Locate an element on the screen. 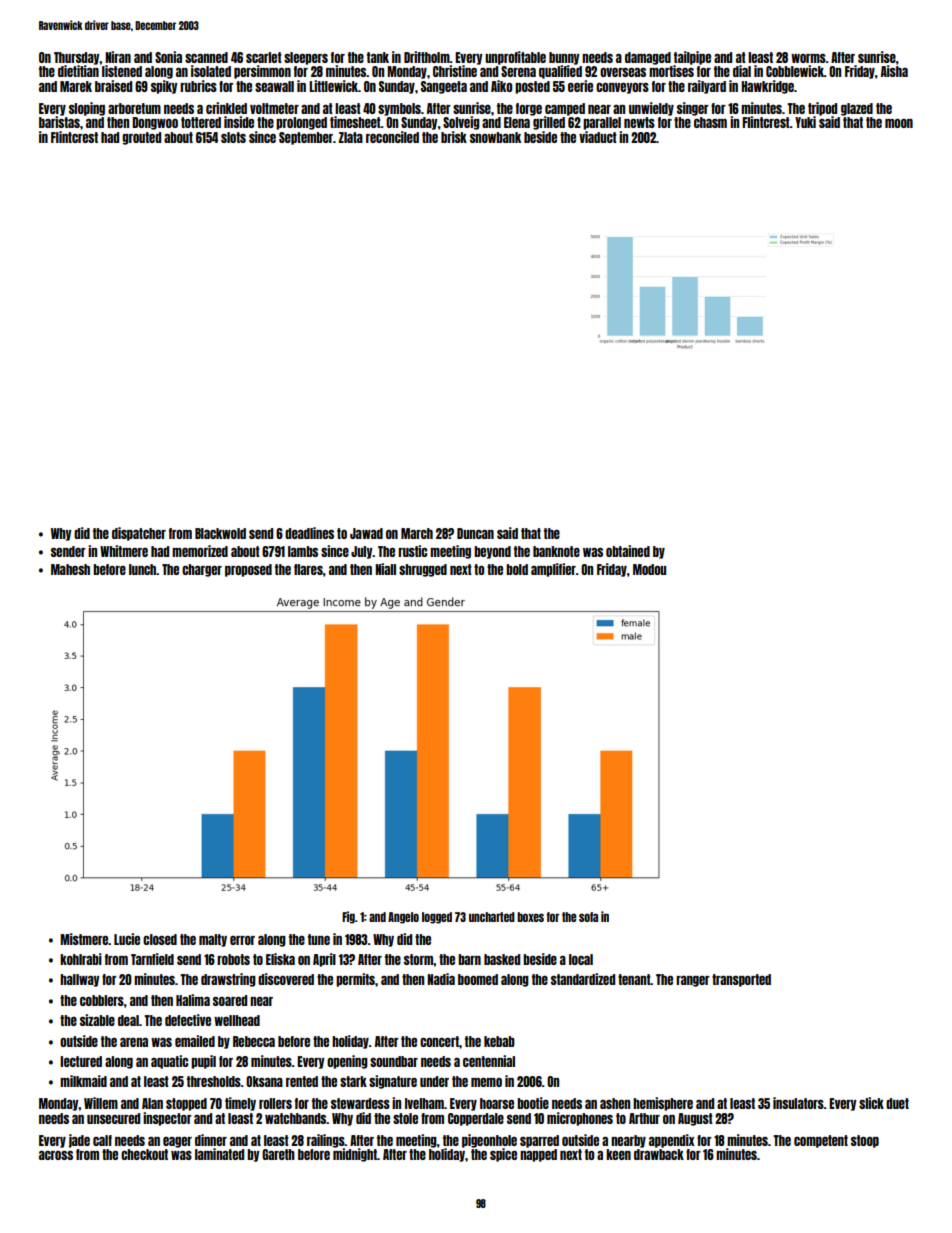 This screenshot has width=952, height=1233. Modou is located at coordinates (649, 569).
